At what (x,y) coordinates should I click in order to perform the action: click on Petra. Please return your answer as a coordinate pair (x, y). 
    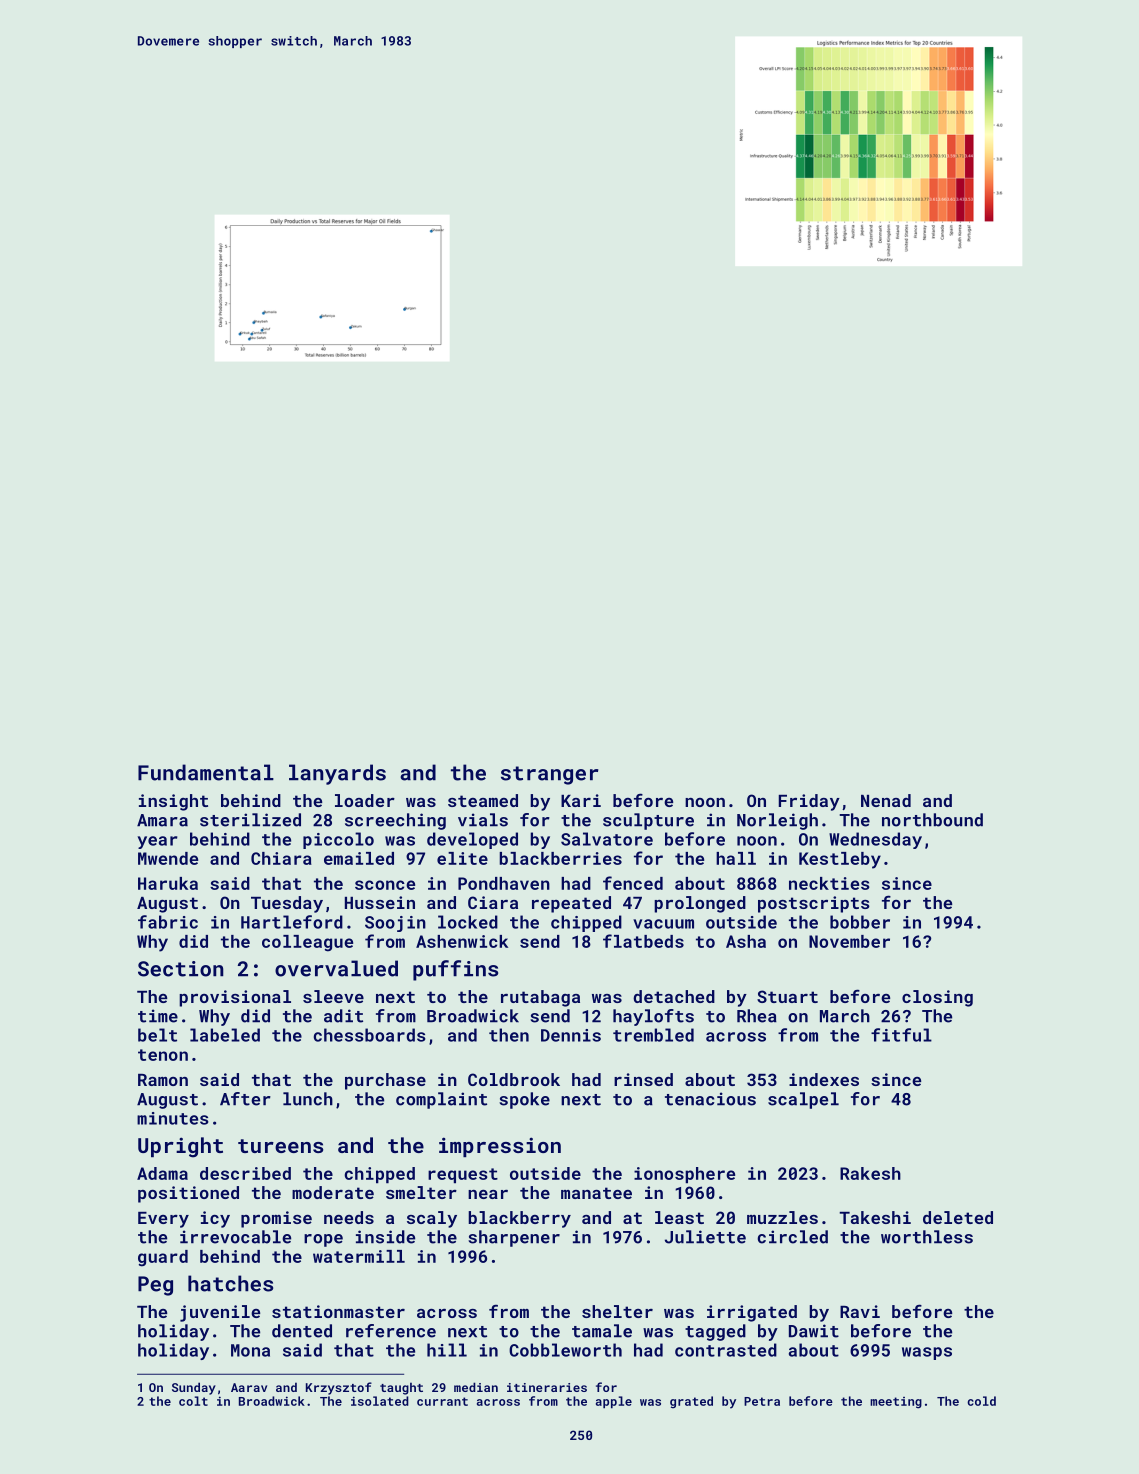
    Looking at the image, I should click on (762, 1401).
